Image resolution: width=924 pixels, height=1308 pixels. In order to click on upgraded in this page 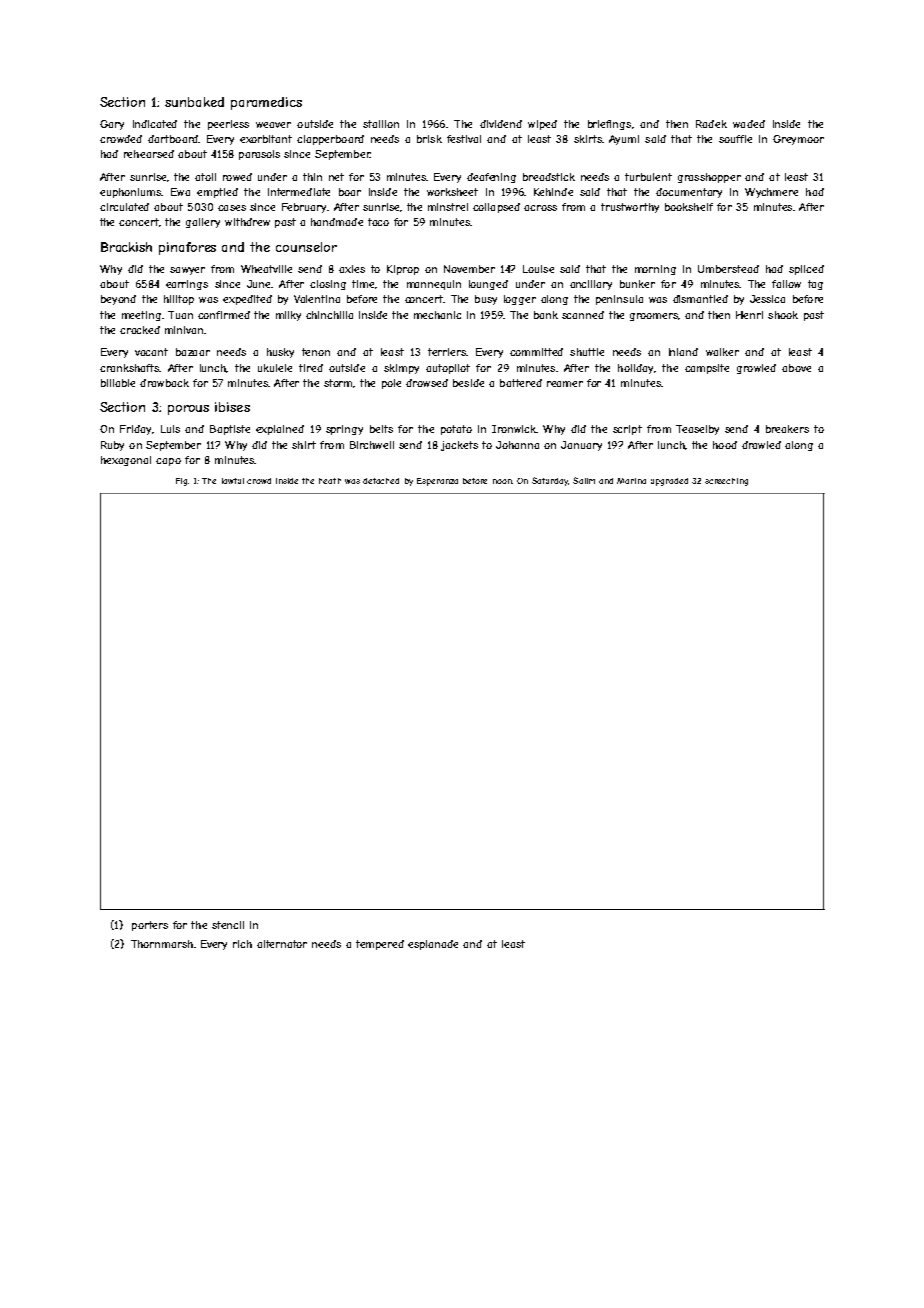, I will do `click(669, 482)`.
